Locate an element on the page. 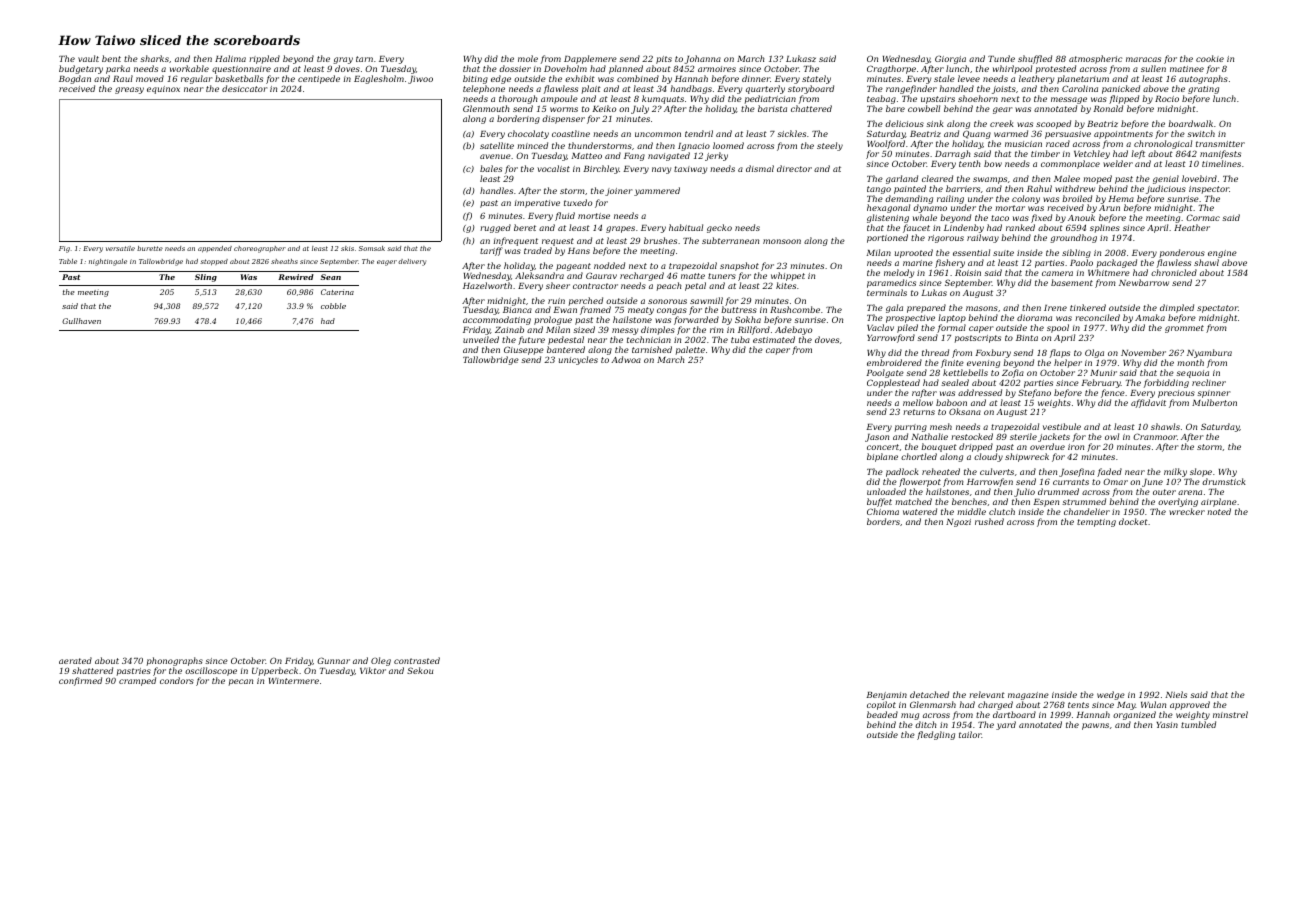  stately is located at coordinates (816, 79).
